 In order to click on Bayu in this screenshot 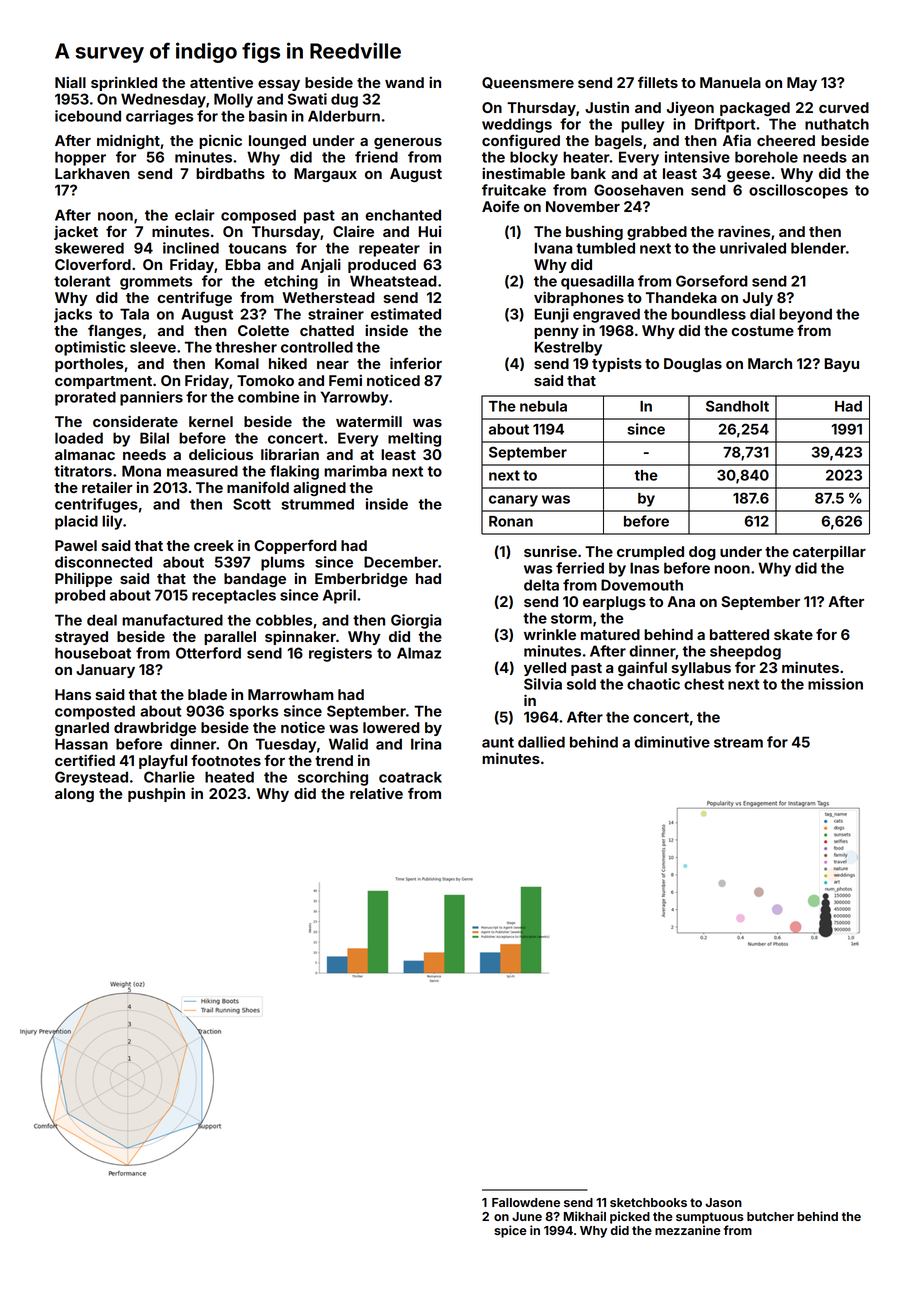, I will do `click(841, 365)`.
